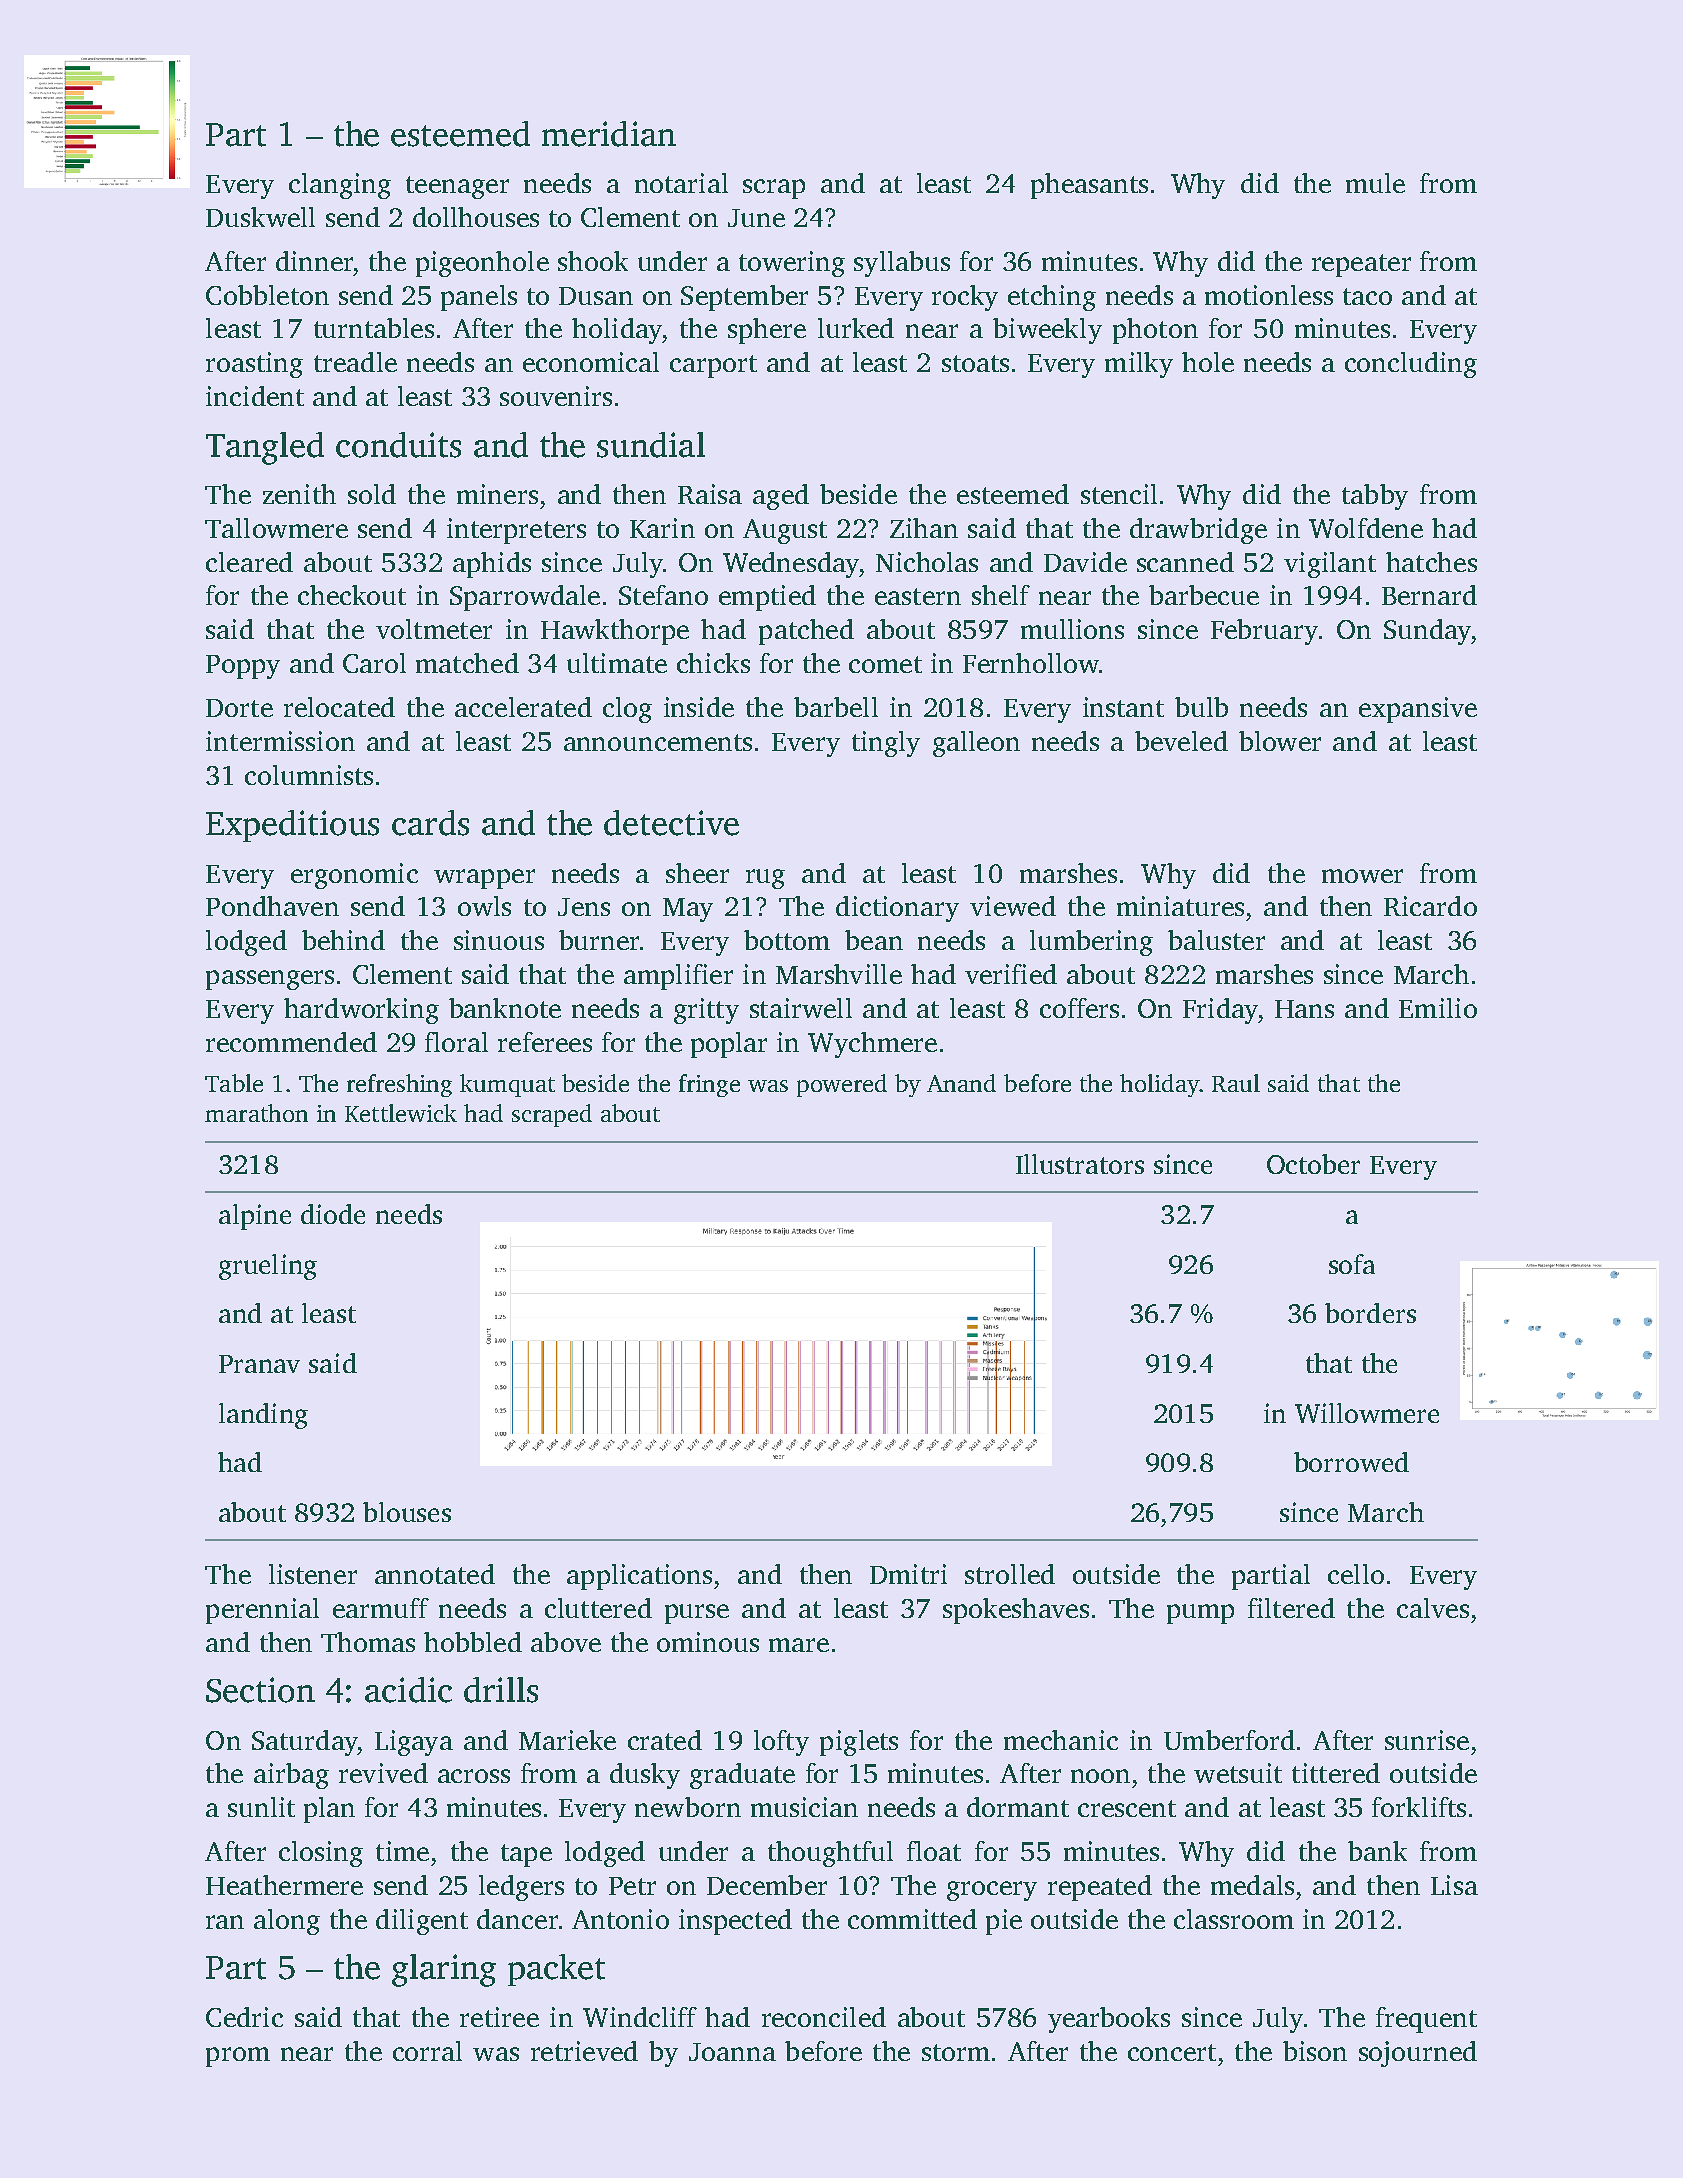 The width and height of the screenshot is (1683, 2178). What do you see at coordinates (1375, 183) in the screenshot?
I see `mule` at bounding box center [1375, 183].
